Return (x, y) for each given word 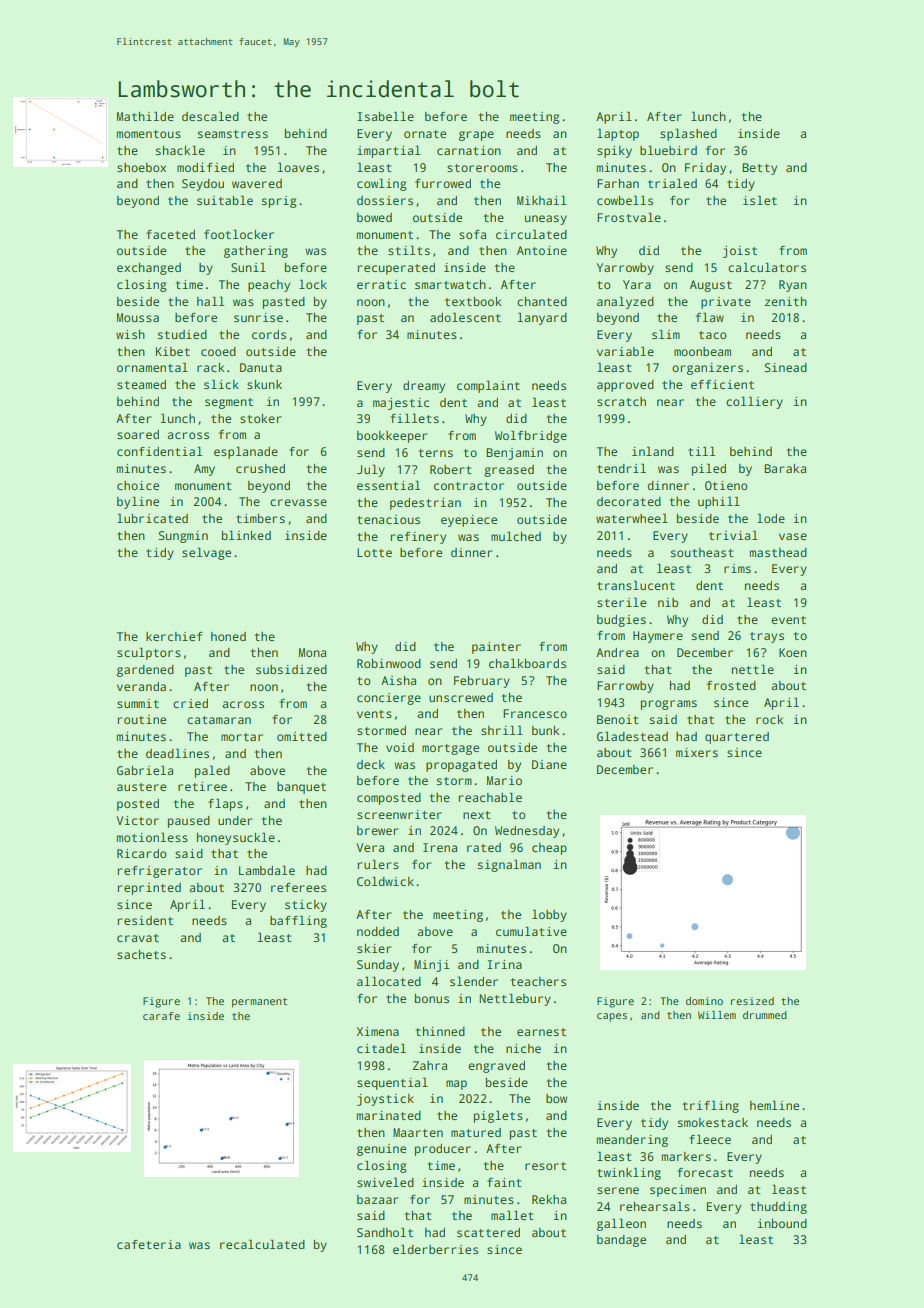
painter (496, 648)
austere (141, 787)
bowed (374, 217)
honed (228, 636)
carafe (161, 1016)
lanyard (542, 318)
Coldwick (385, 881)
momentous (149, 134)
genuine (381, 1150)
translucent (636, 585)
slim (666, 334)
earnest (541, 1032)
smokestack (713, 1122)
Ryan (793, 286)
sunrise (258, 317)
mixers (697, 752)
